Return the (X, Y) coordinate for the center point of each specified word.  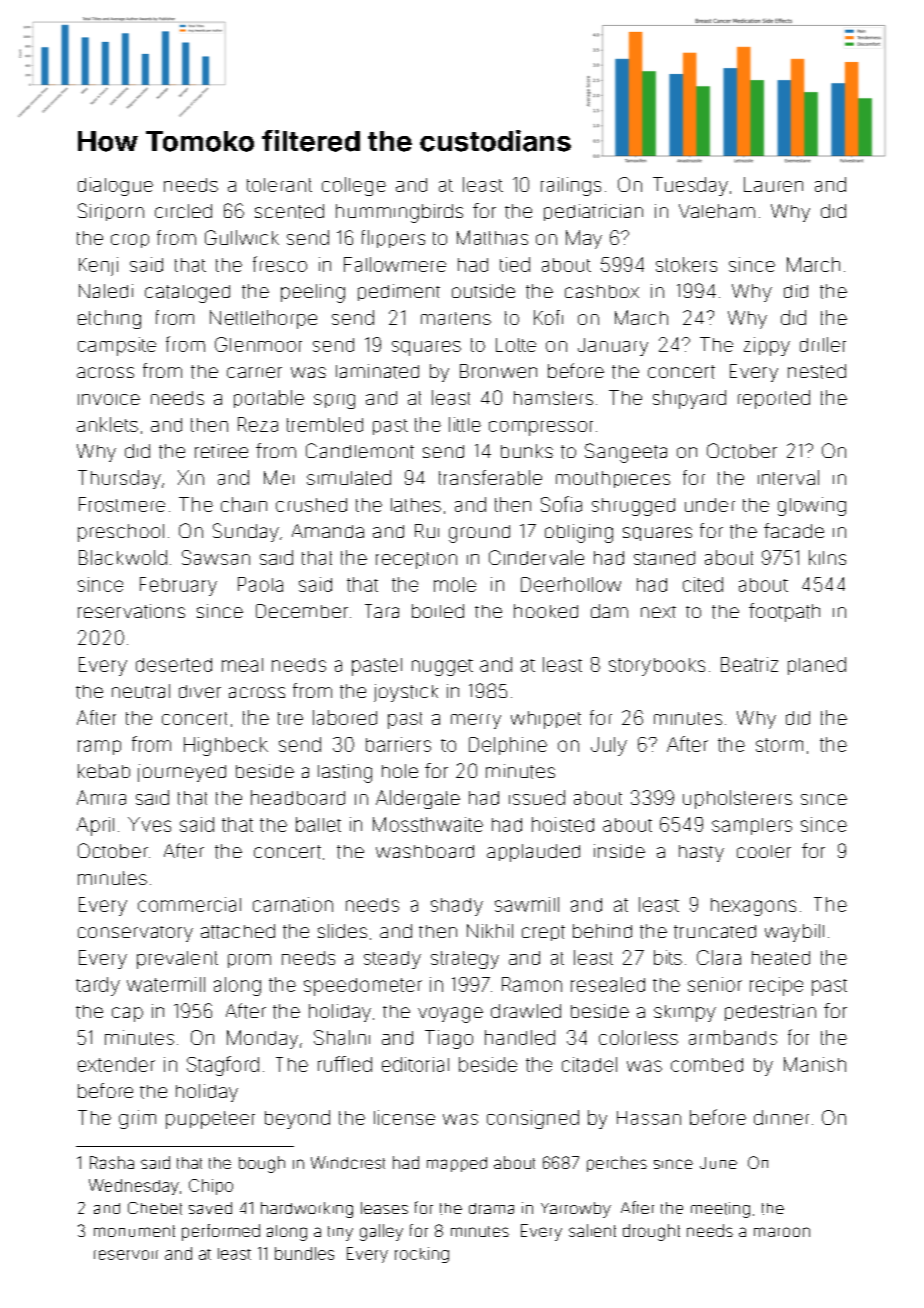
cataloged (187, 294)
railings (571, 186)
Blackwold (123, 557)
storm (779, 745)
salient (592, 1230)
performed (221, 1232)
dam (609, 611)
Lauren (773, 184)
